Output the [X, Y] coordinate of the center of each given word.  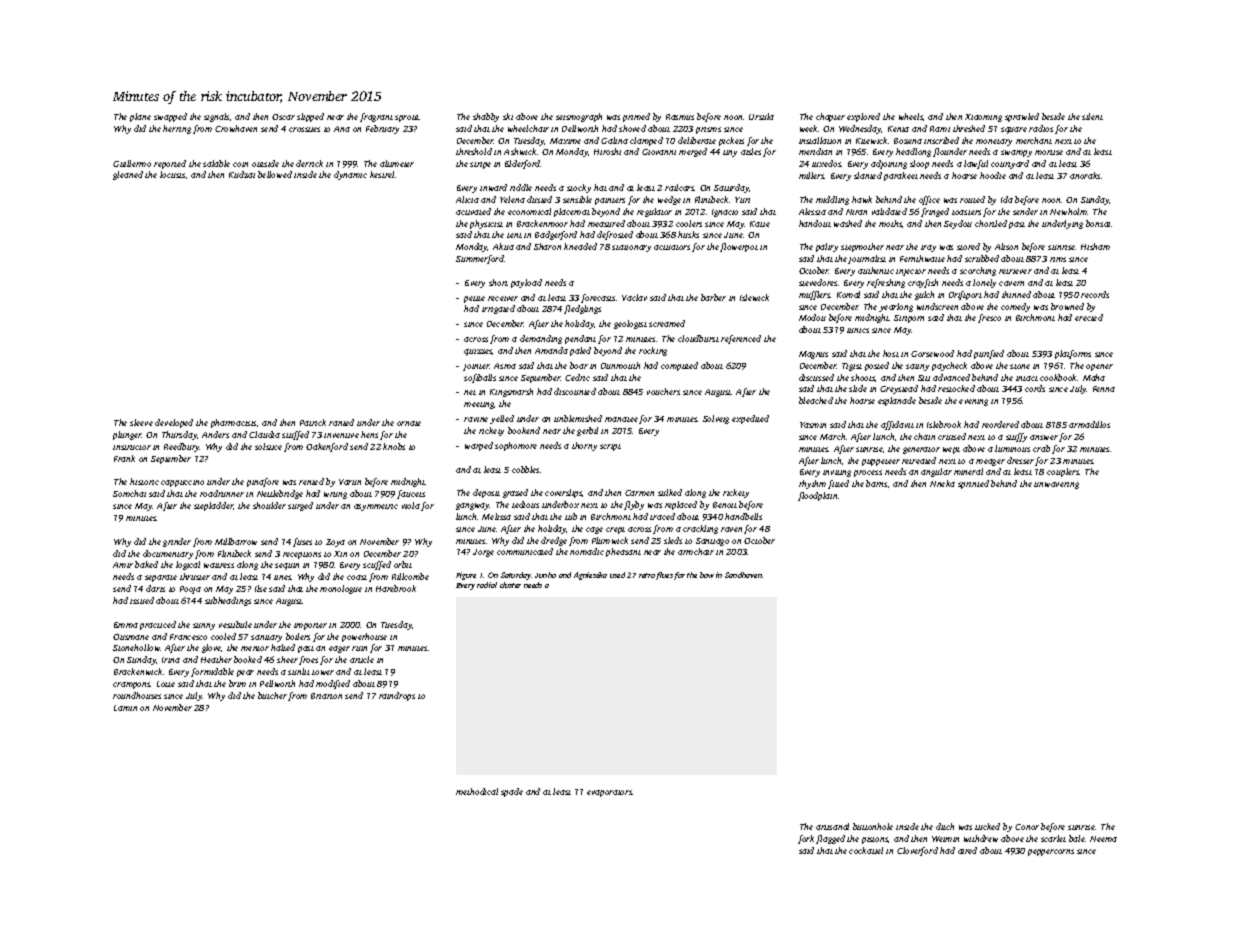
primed [636, 117]
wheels [911, 116]
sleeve [141, 422]
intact [1027, 378]
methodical [477, 791]
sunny [204, 626]
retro [647, 575]
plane [140, 117]
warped [479, 446]
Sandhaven [744, 575]
